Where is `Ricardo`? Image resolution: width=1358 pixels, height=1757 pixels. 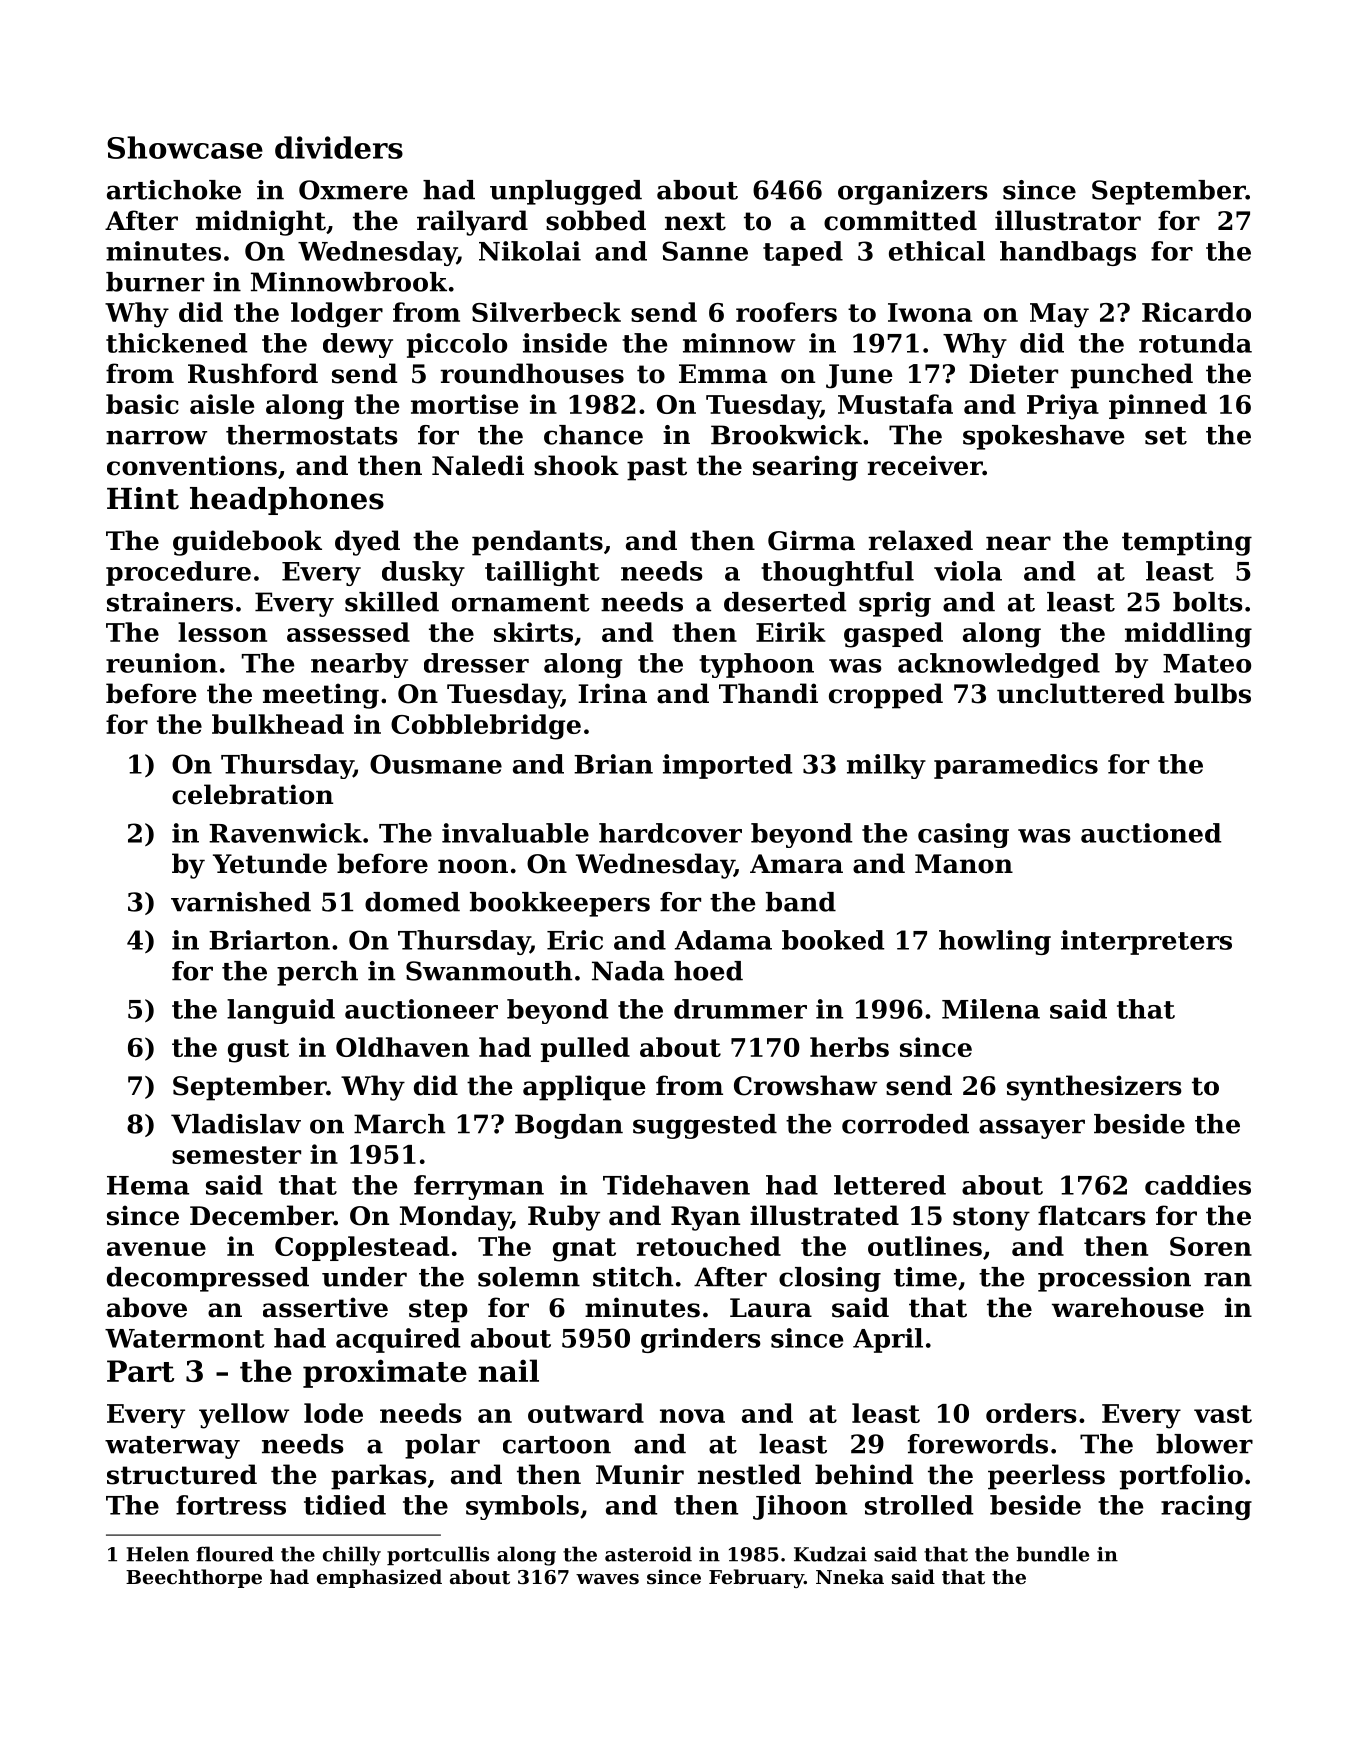
Ricardo is located at coordinates (1196, 312).
